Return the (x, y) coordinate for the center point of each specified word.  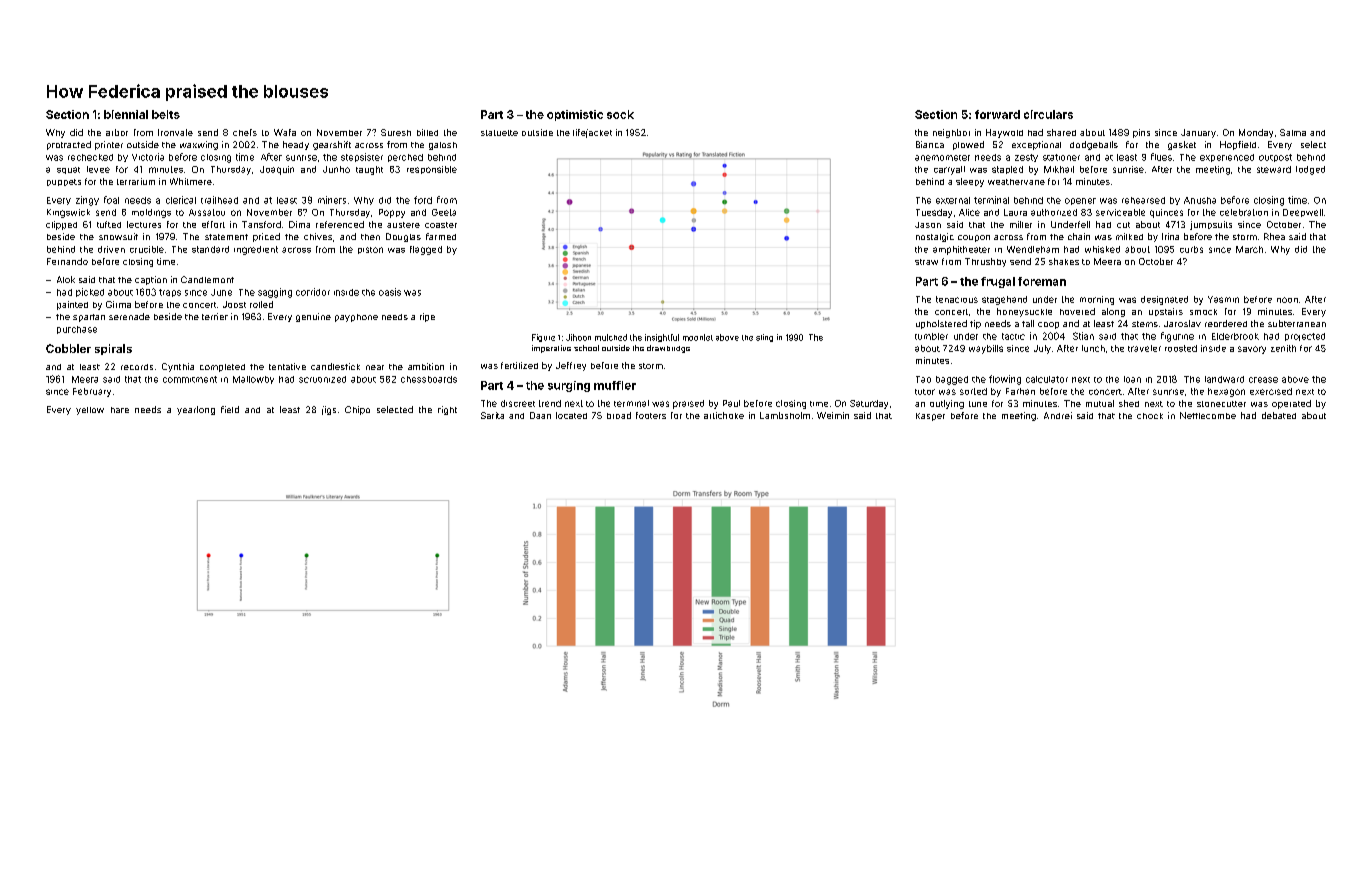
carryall (949, 170)
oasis (390, 292)
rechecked (90, 157)
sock (620, 114)
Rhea (1274, 236)
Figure (543, 338)
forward (997, 114)
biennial (126, 114)
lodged (1310, 170)
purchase (77, 330)
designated (1164, 300)
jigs (329, 410)
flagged (426, 250)
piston (370, 250)
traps (170, 293)
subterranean (1297, 323)
